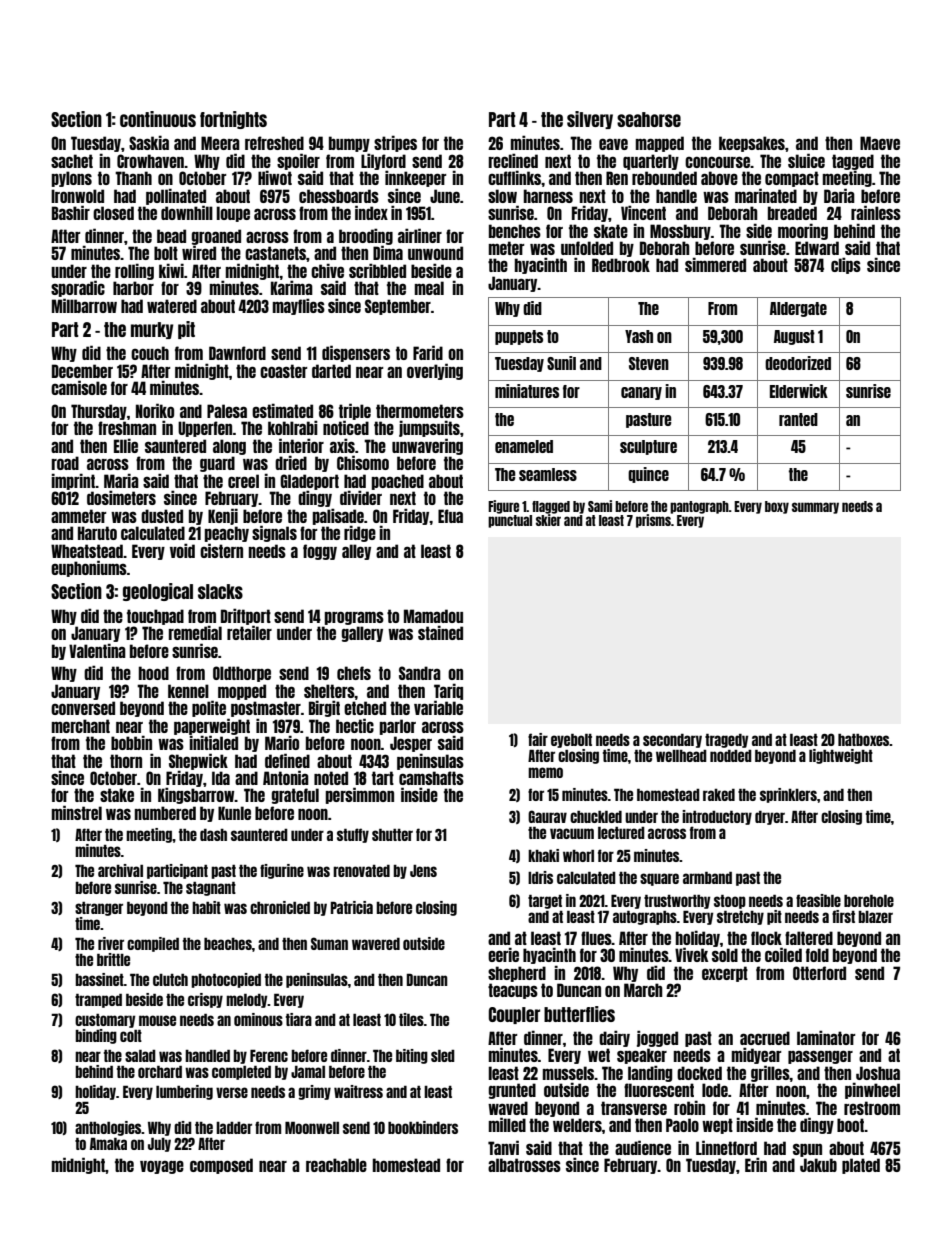 This page has width=952, height=1233. Describe the element at coordinates (527, 391) in the page. I see `miniatures` at that location.
